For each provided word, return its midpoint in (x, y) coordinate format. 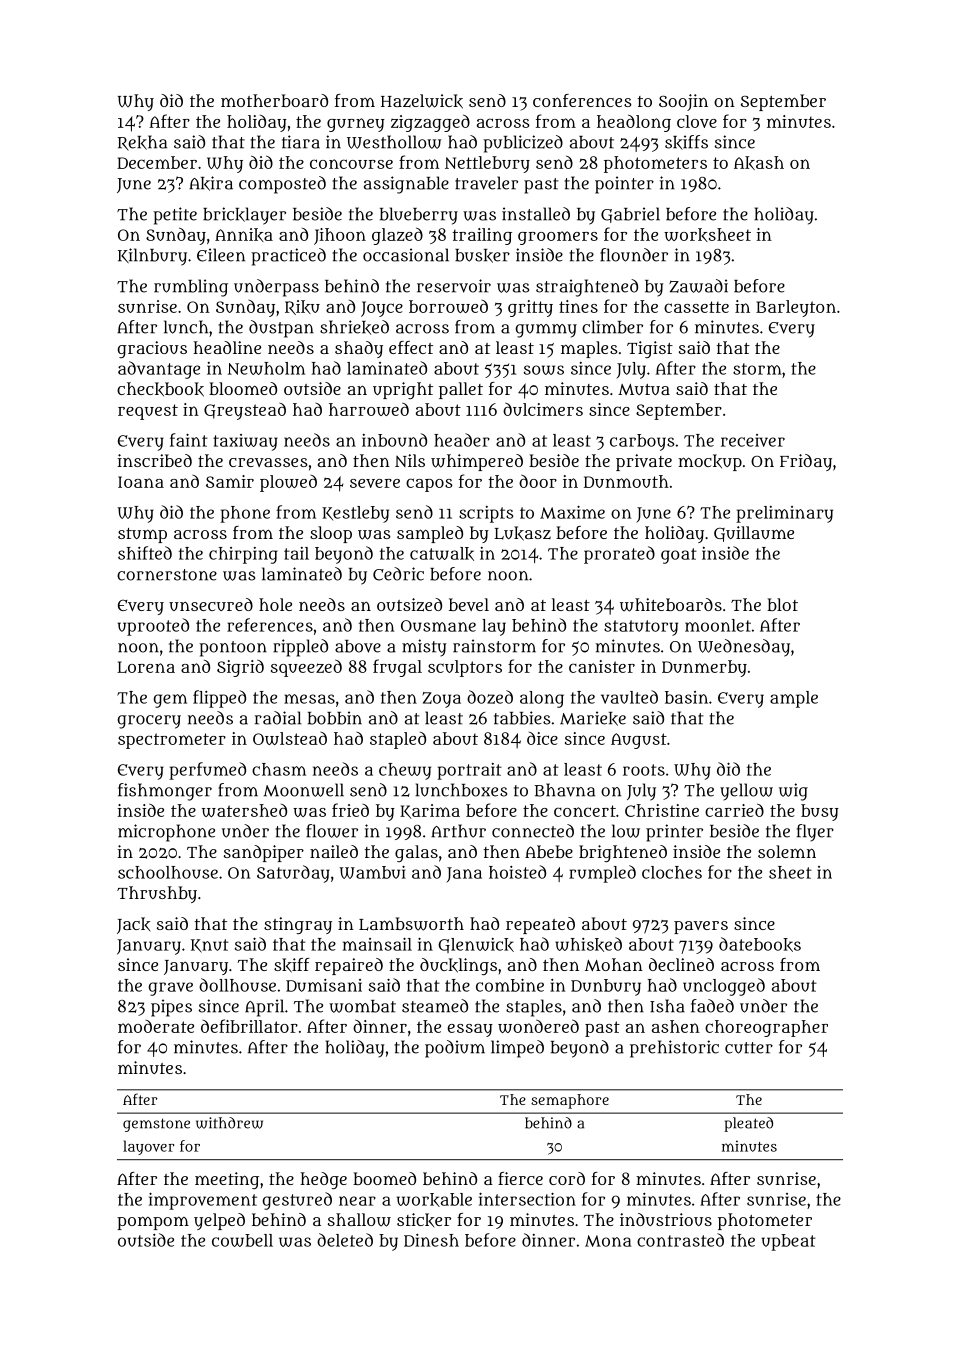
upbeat (789, 1242)
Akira (211, 183)
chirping (243, 555)
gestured (297, 1201)
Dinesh (431, 1240)
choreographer (766, 1028)
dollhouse (237, 985)
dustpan (281, 329)
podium (455, 1049)
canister (602, 666)
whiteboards (671, 605)
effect (411, 347)
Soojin (683, 102)
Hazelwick (422, 101)
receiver (753, 440)
